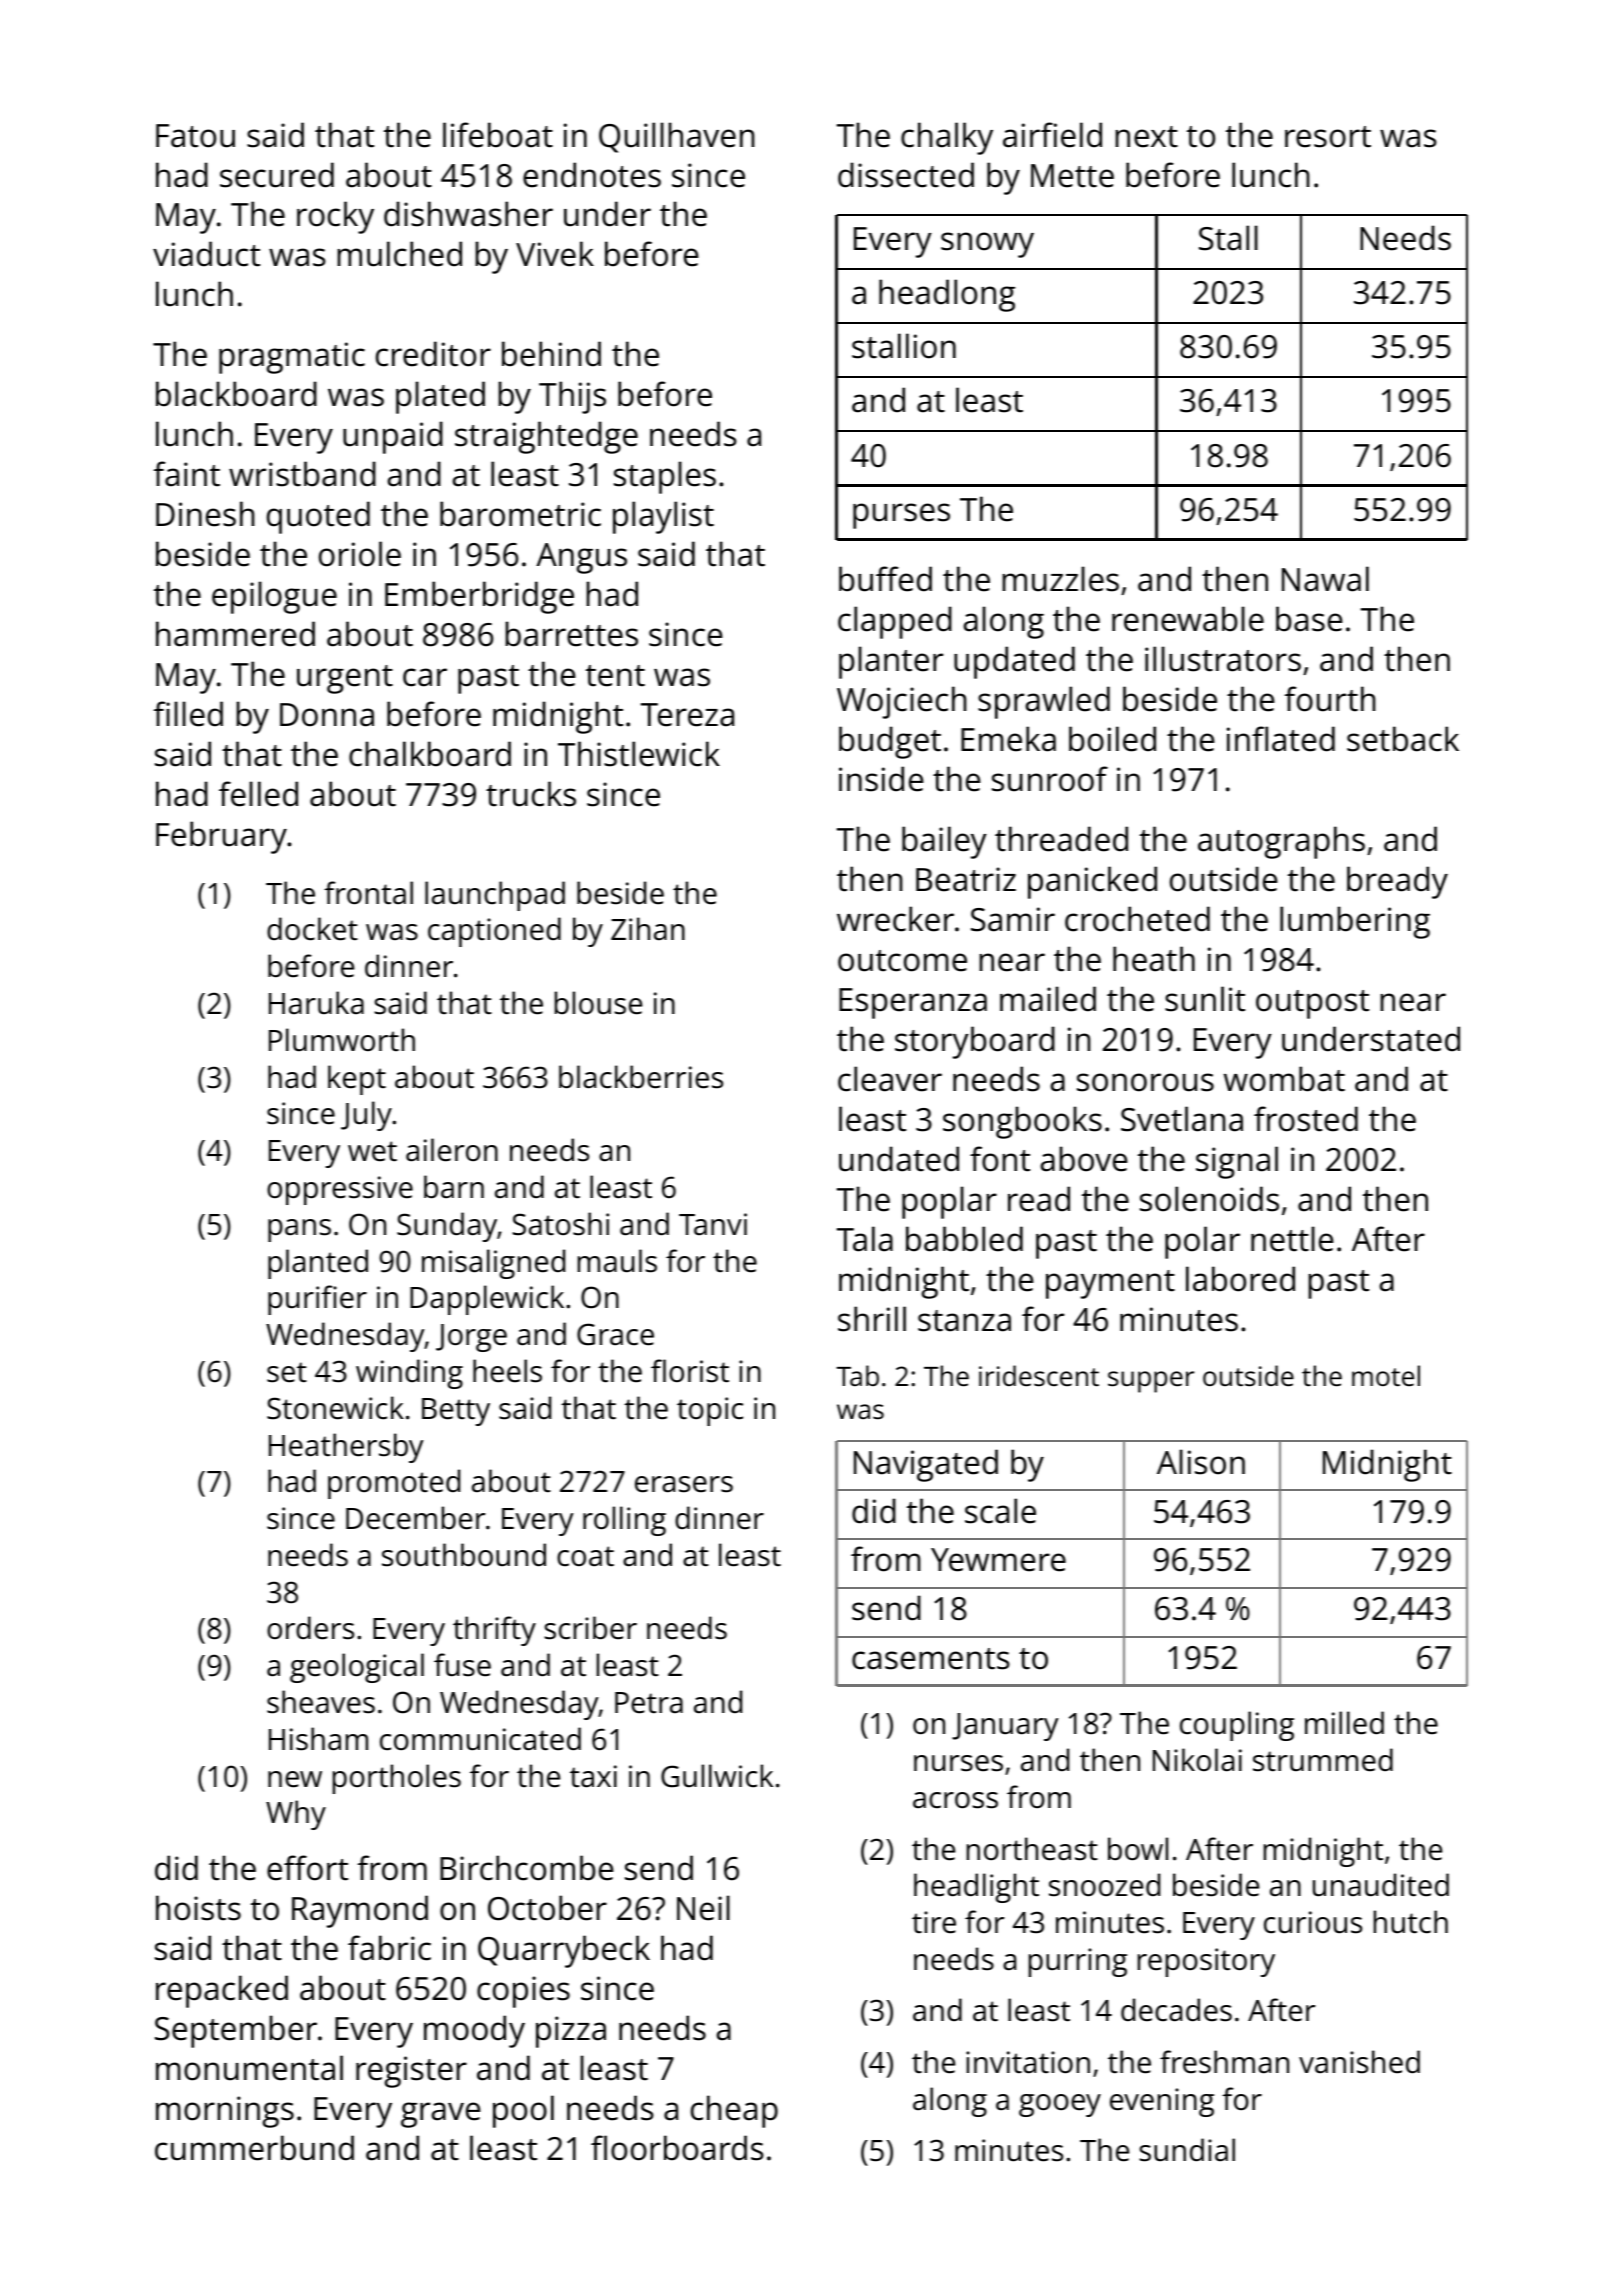  I want to click on viaduct, so click(206, 254).
